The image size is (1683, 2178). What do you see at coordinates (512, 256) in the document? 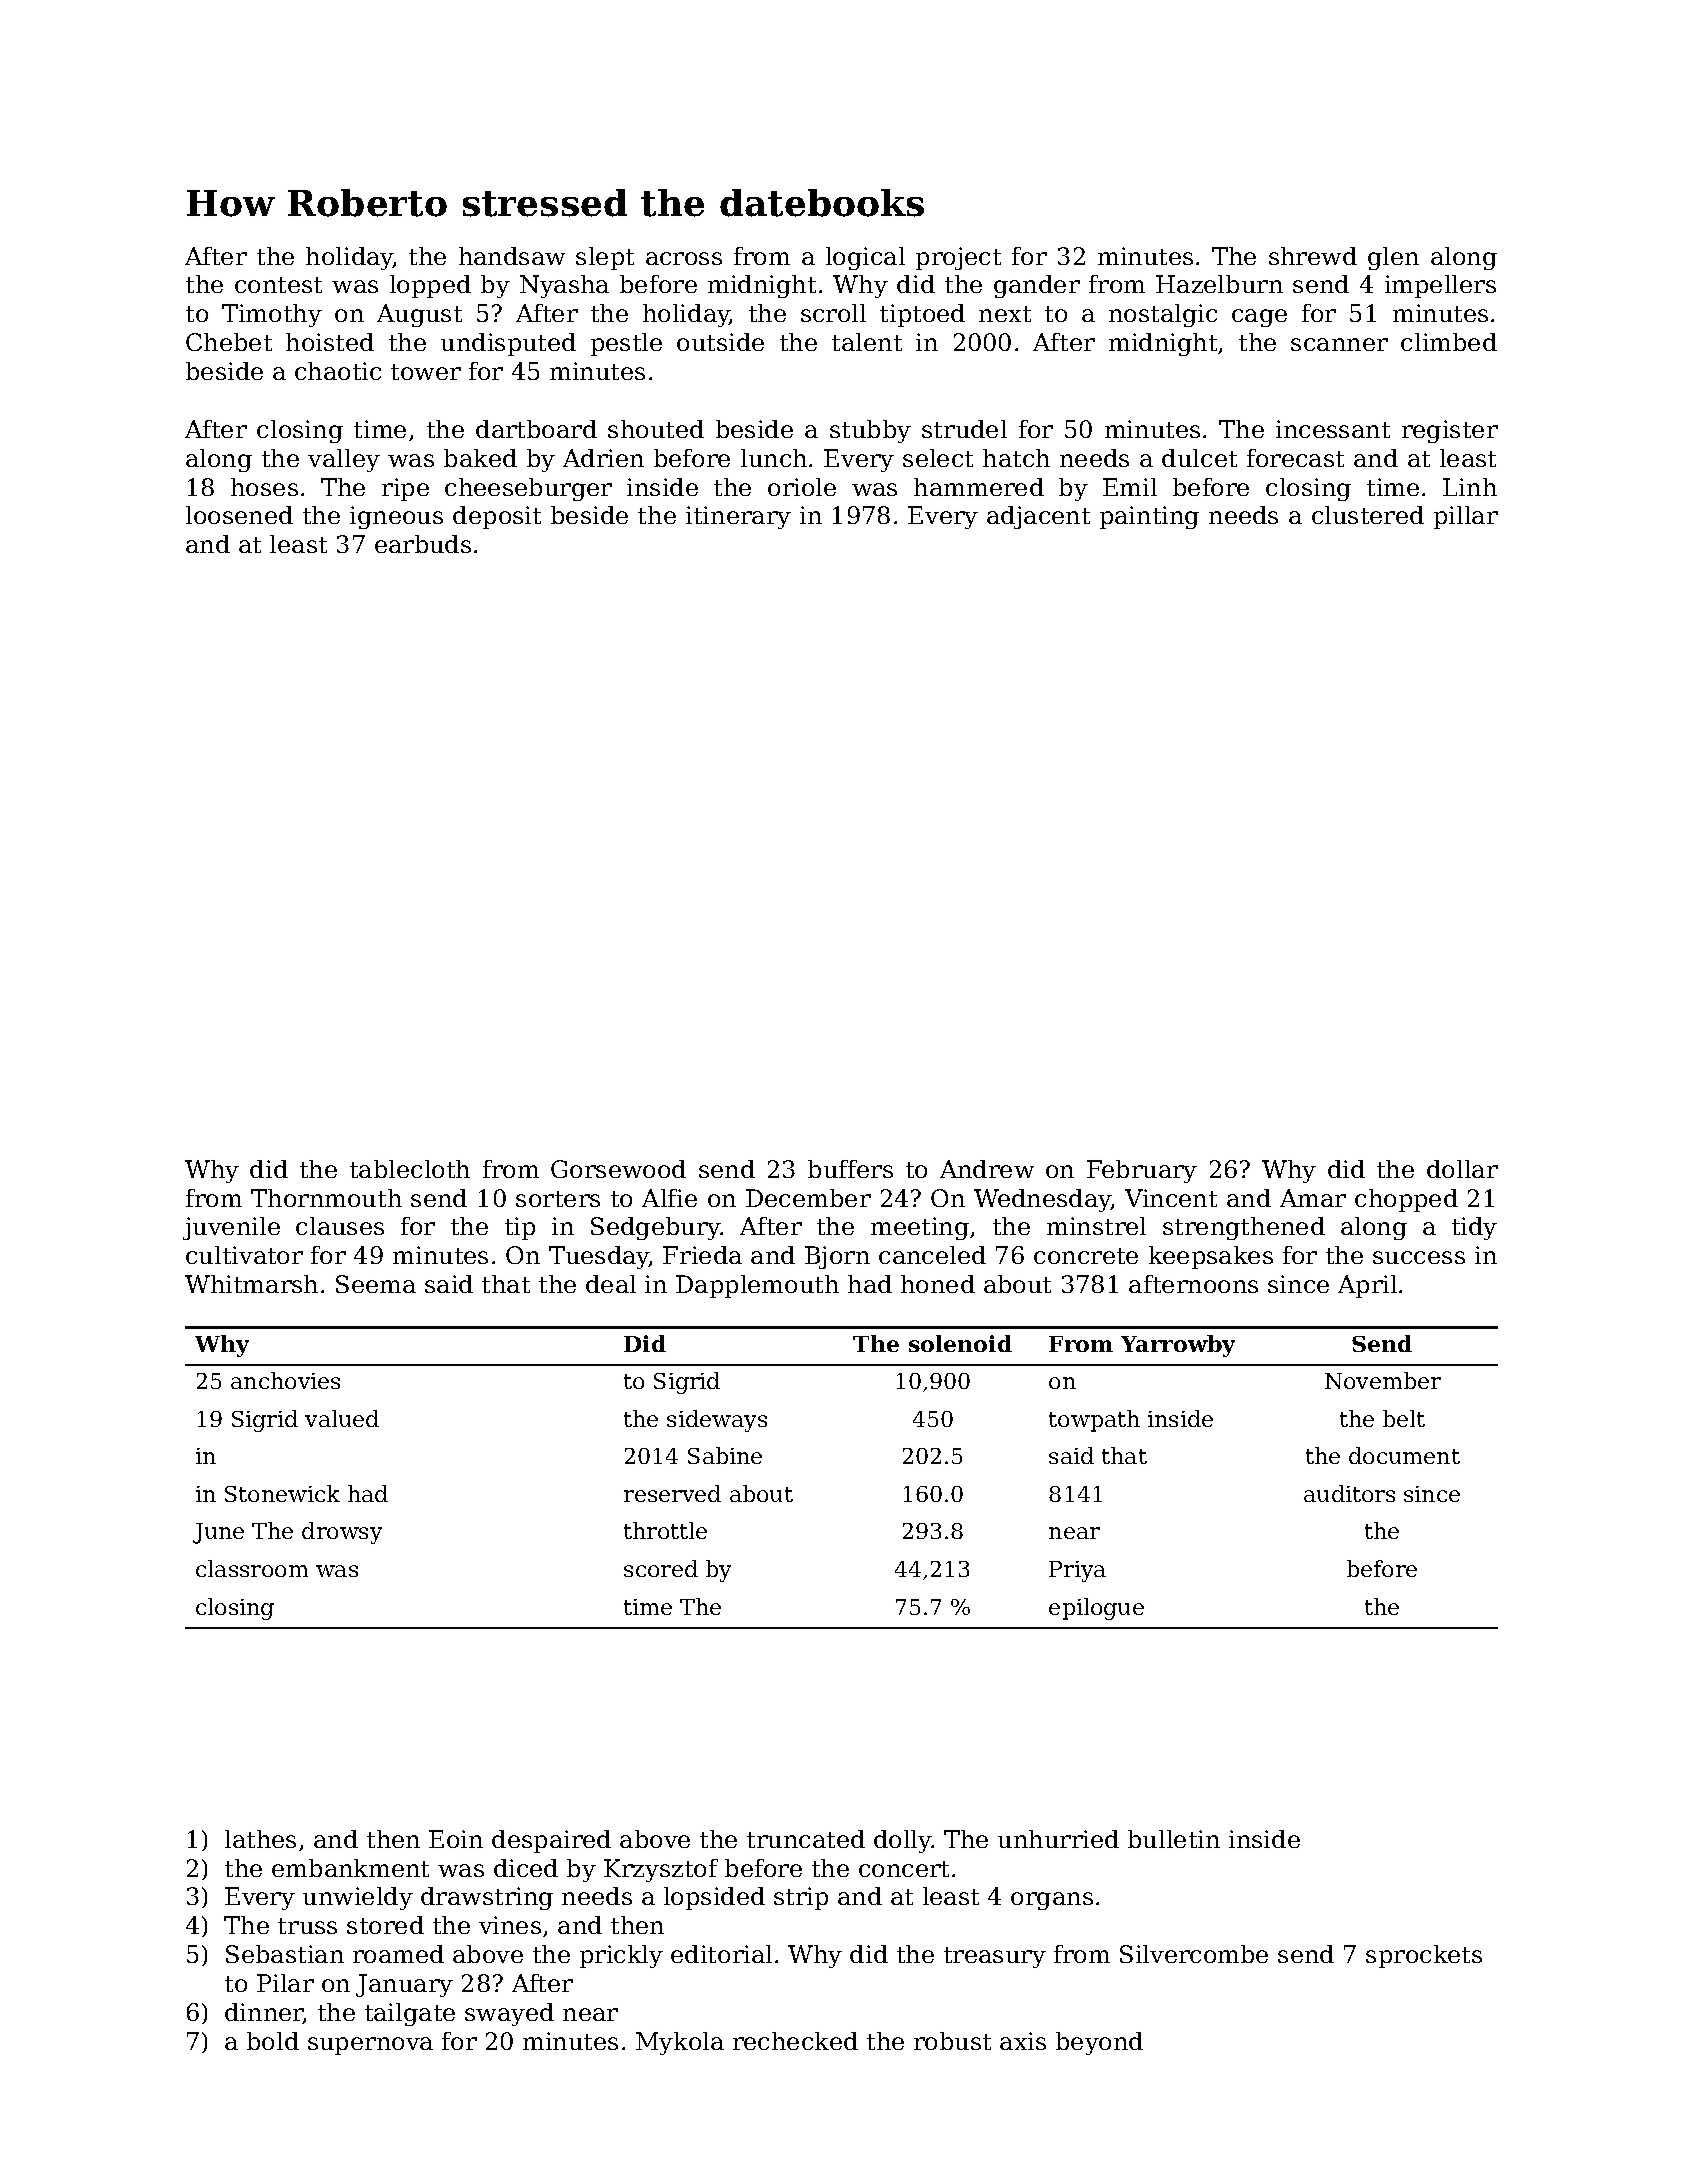
I see `handsaw` at bounding box center [512, 256].
